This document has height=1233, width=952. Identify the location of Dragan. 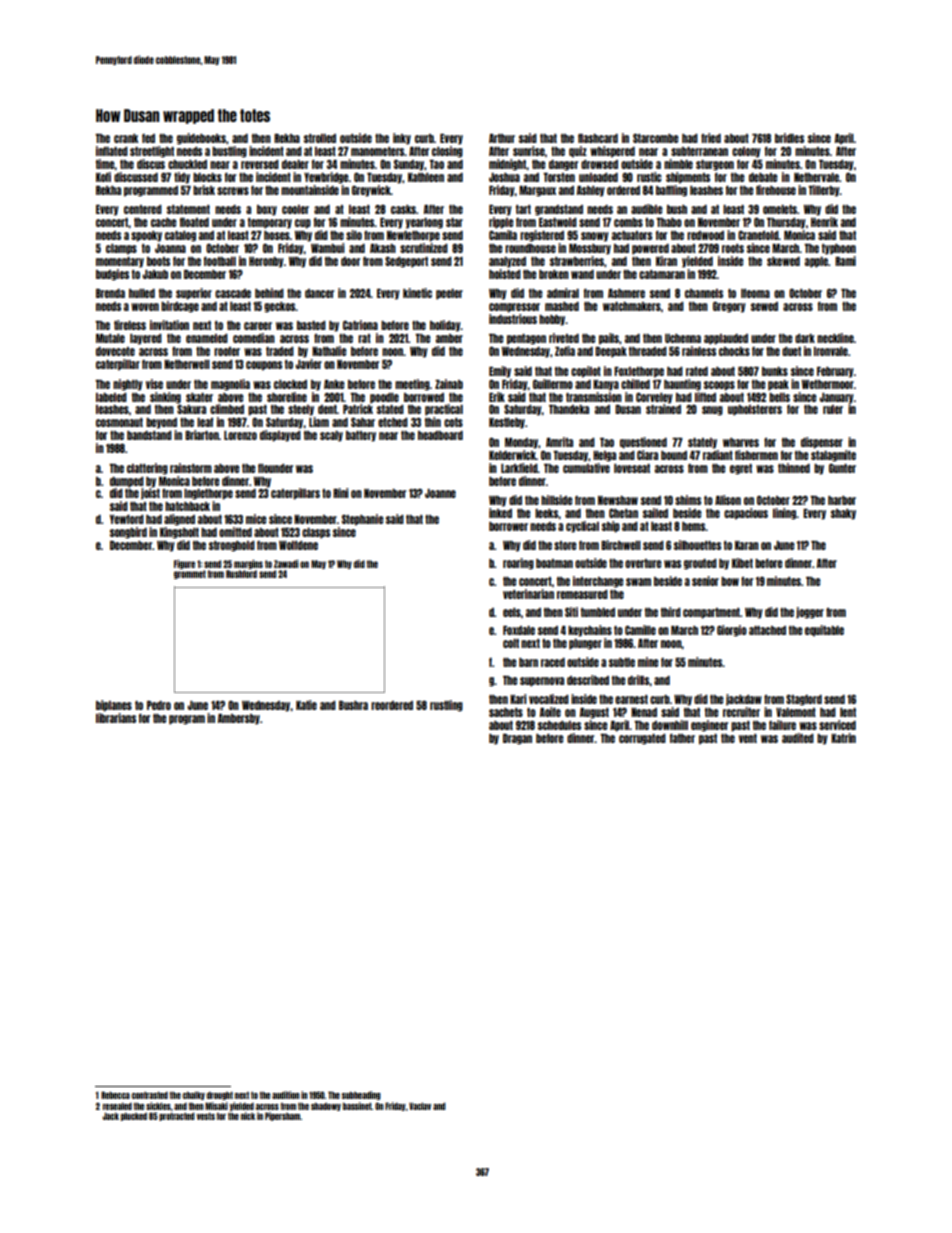
(517, 739).
